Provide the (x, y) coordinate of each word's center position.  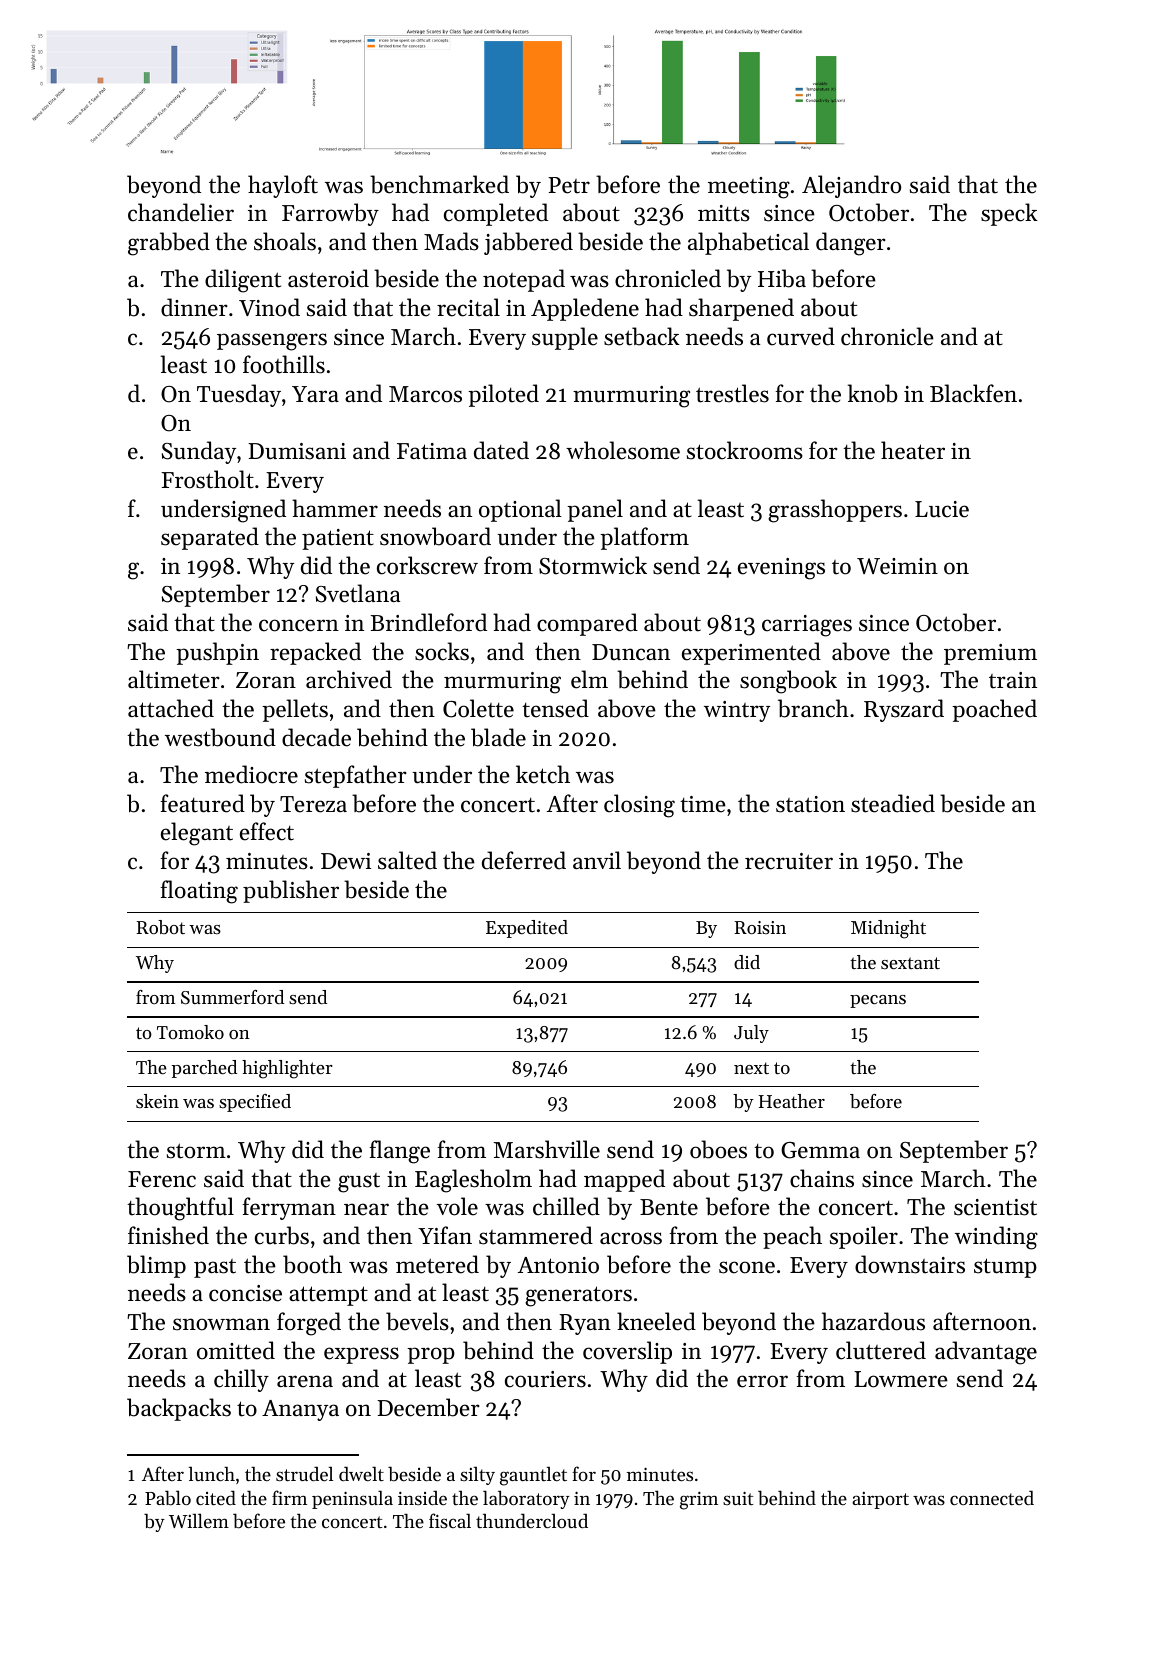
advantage (986, 1353)
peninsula (352, 1499)
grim (699, 1501)
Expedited (527, 929)
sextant (910, 963)
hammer (335, 508)
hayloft (283, 186)
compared (587, 624)
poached (994, 710)
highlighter (287, 1069)
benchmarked (439, 184)
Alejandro (851, 186)
